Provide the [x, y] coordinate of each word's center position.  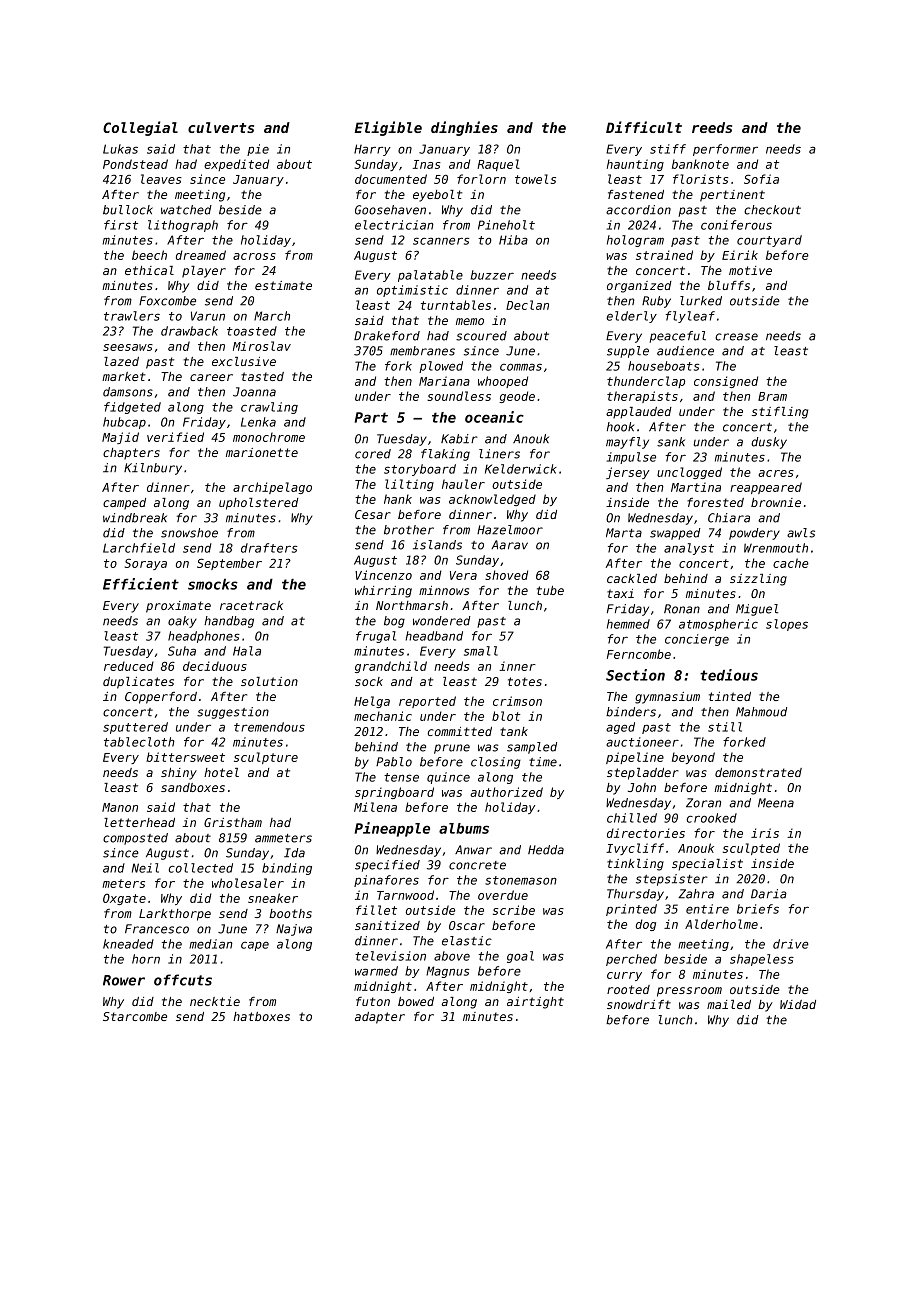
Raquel [498, 165]
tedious [729, 675]
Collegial [140, 128]
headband [434, 636]
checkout [772, 210]
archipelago [272, 488]
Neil [145, 868]
